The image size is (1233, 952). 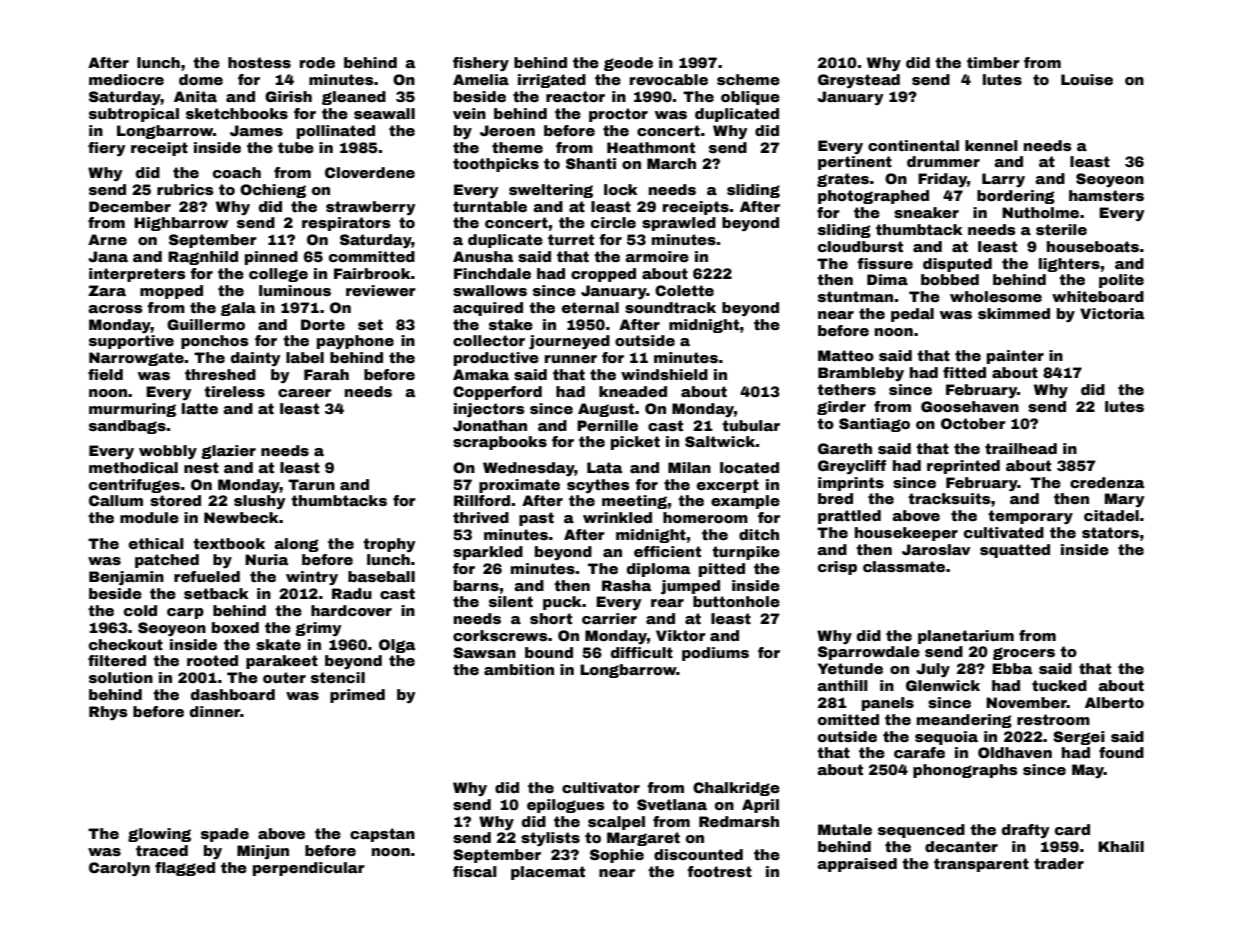 What do you see at coordinates (134, 115) in the image?
I see `subtropical` at bounding box center [134, 115].
